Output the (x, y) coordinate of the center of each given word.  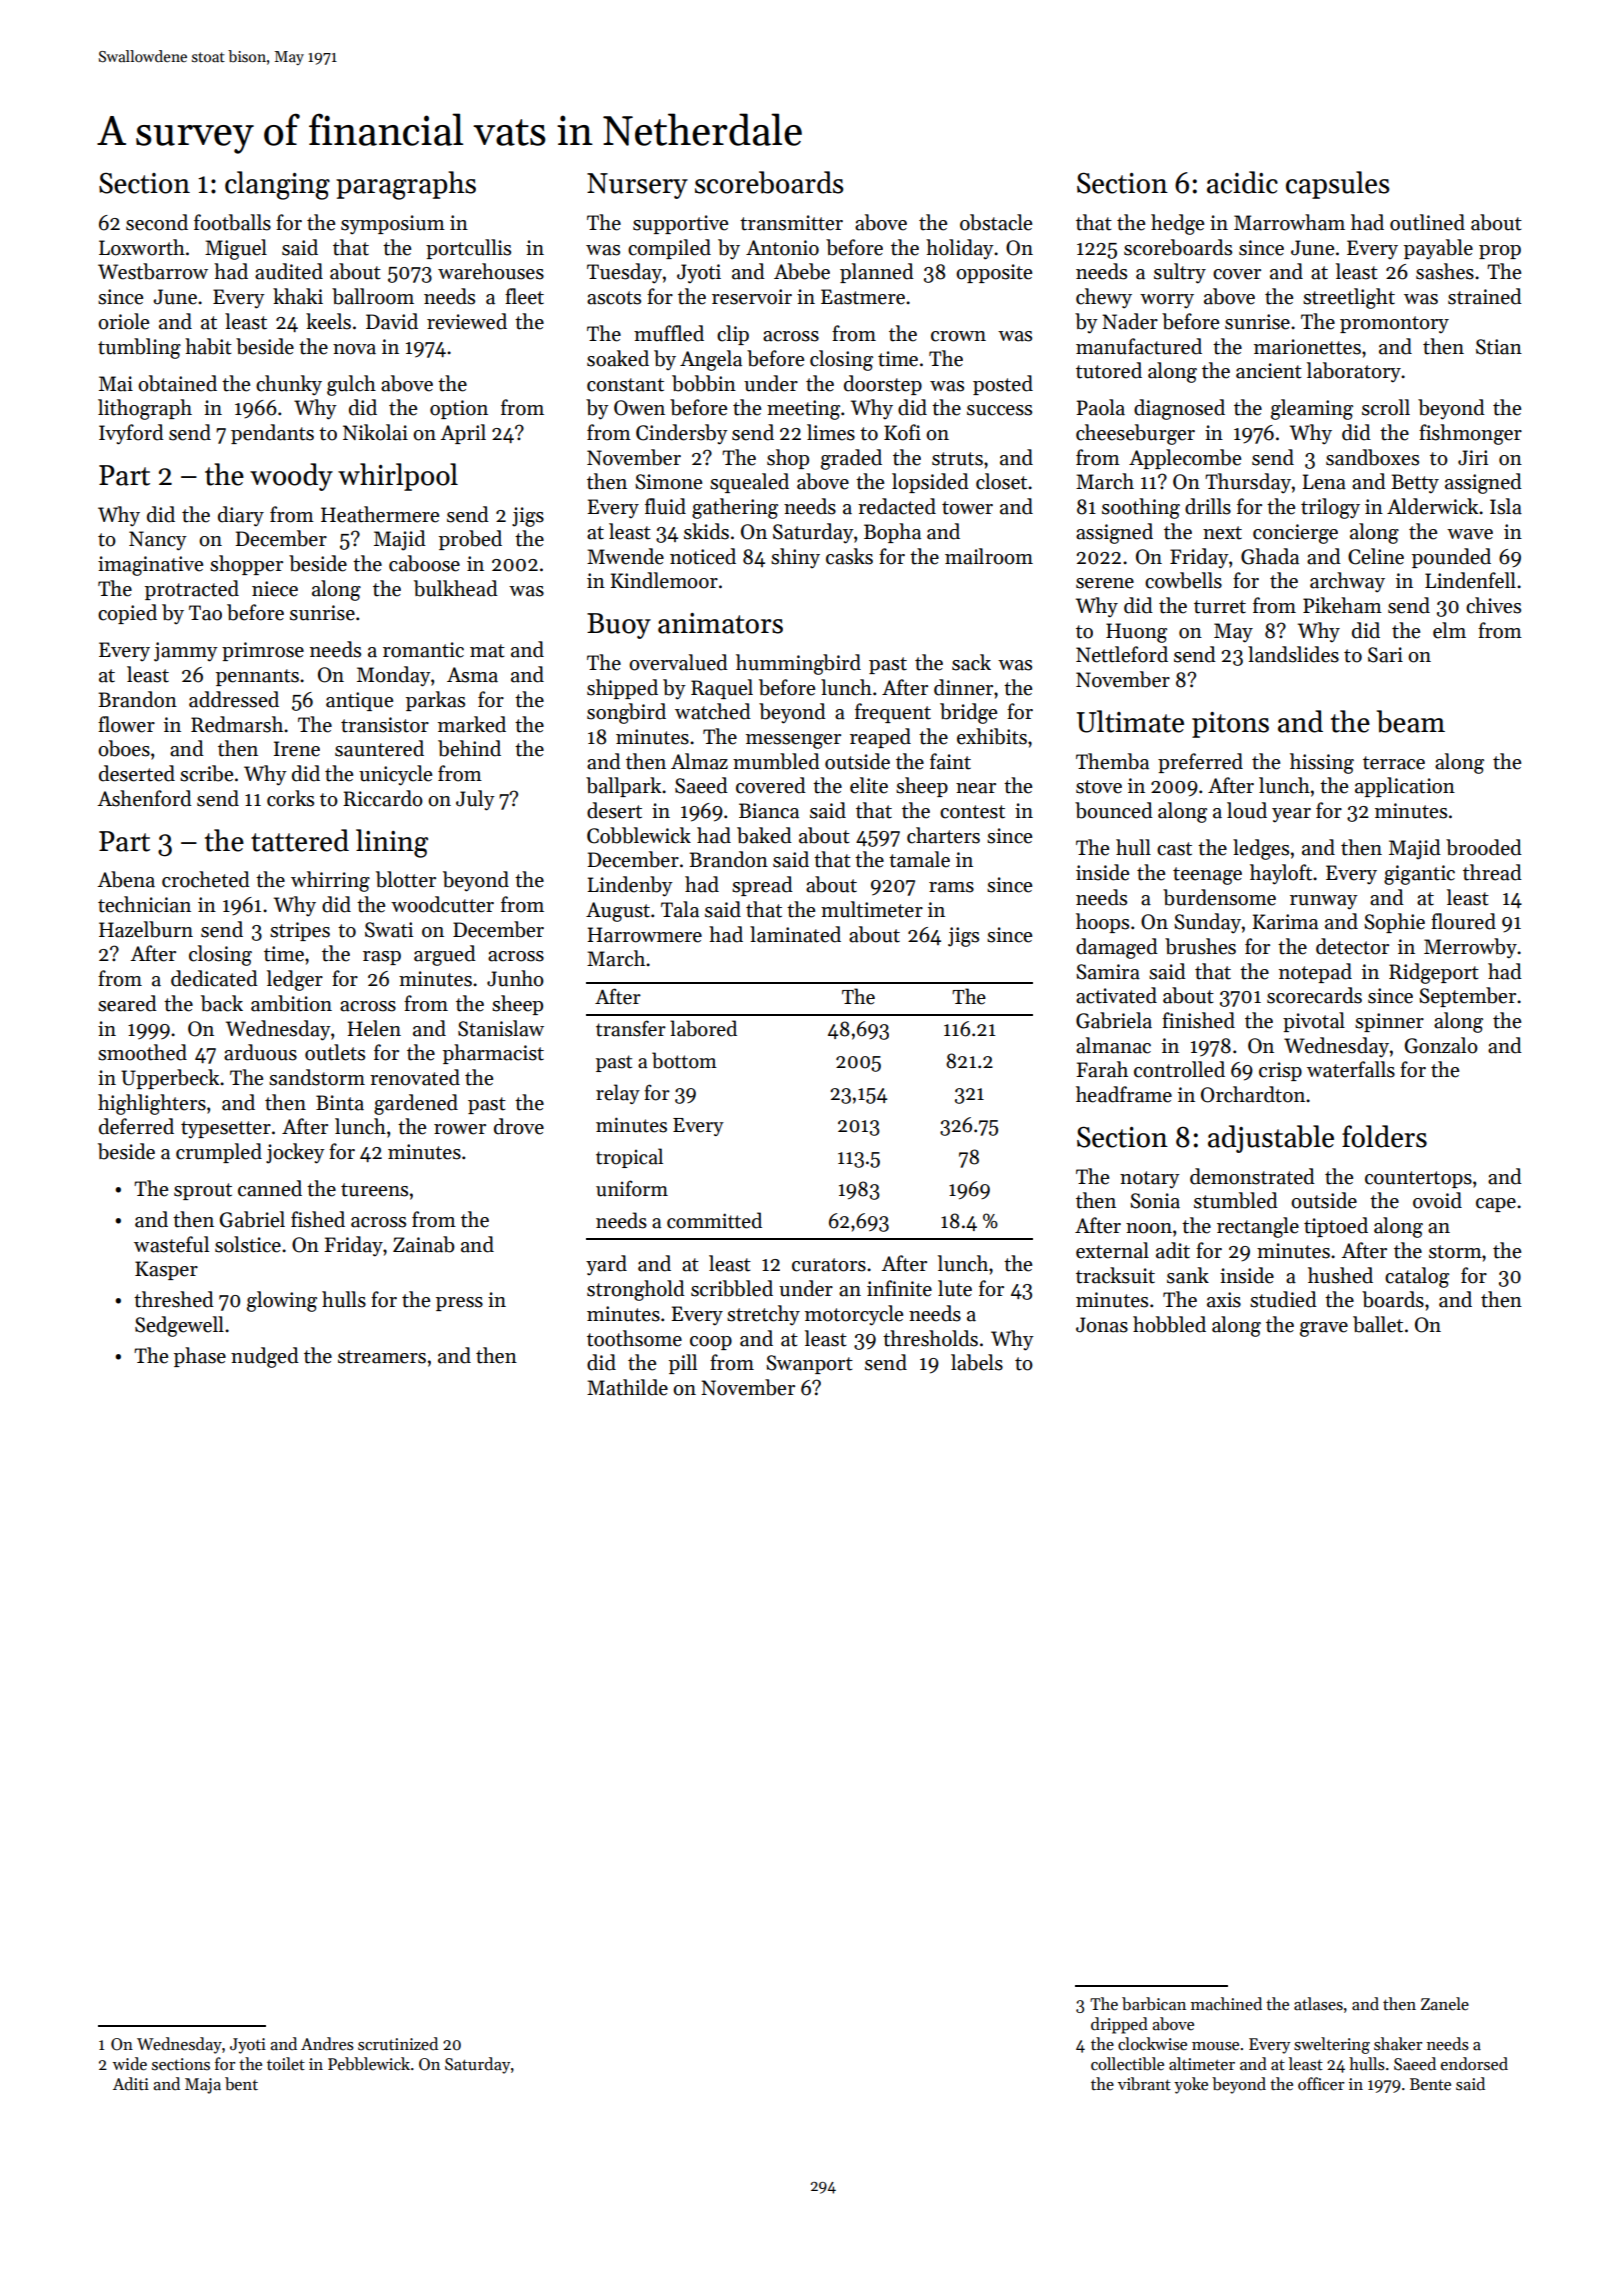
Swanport (809, 1364)
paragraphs (406, 185)
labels (977, 1362)
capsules (1338, 185)
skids (706, 531)
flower (126, 724)
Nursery (637, 186)
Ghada (1270, 556)
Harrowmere (644, 935)
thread (1492, 872)
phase (200, 1357)
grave (1324, 1329)
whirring (330, 881)
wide (130, 2064)
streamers (382, 1357)
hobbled (1169, 1324)
